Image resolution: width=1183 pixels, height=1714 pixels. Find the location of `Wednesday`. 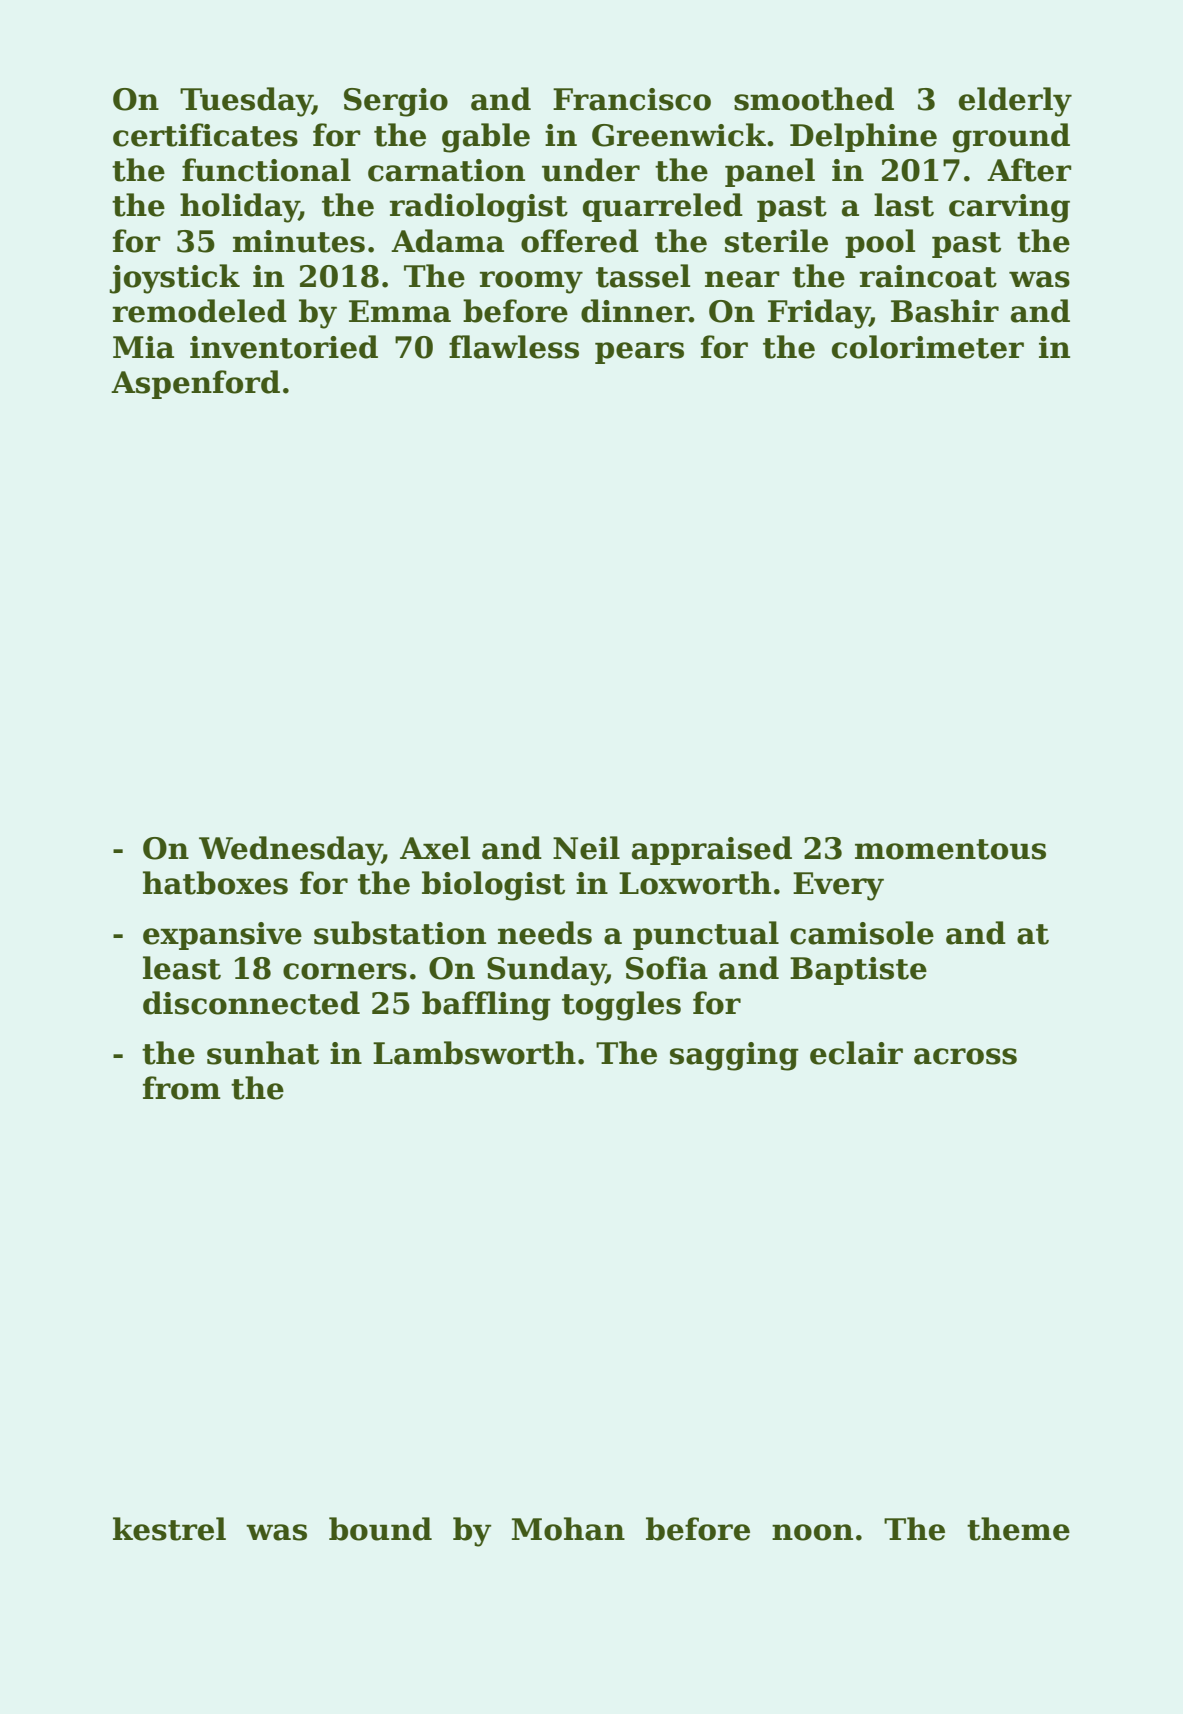

Wednesday is located at coordinates (290, 851).
